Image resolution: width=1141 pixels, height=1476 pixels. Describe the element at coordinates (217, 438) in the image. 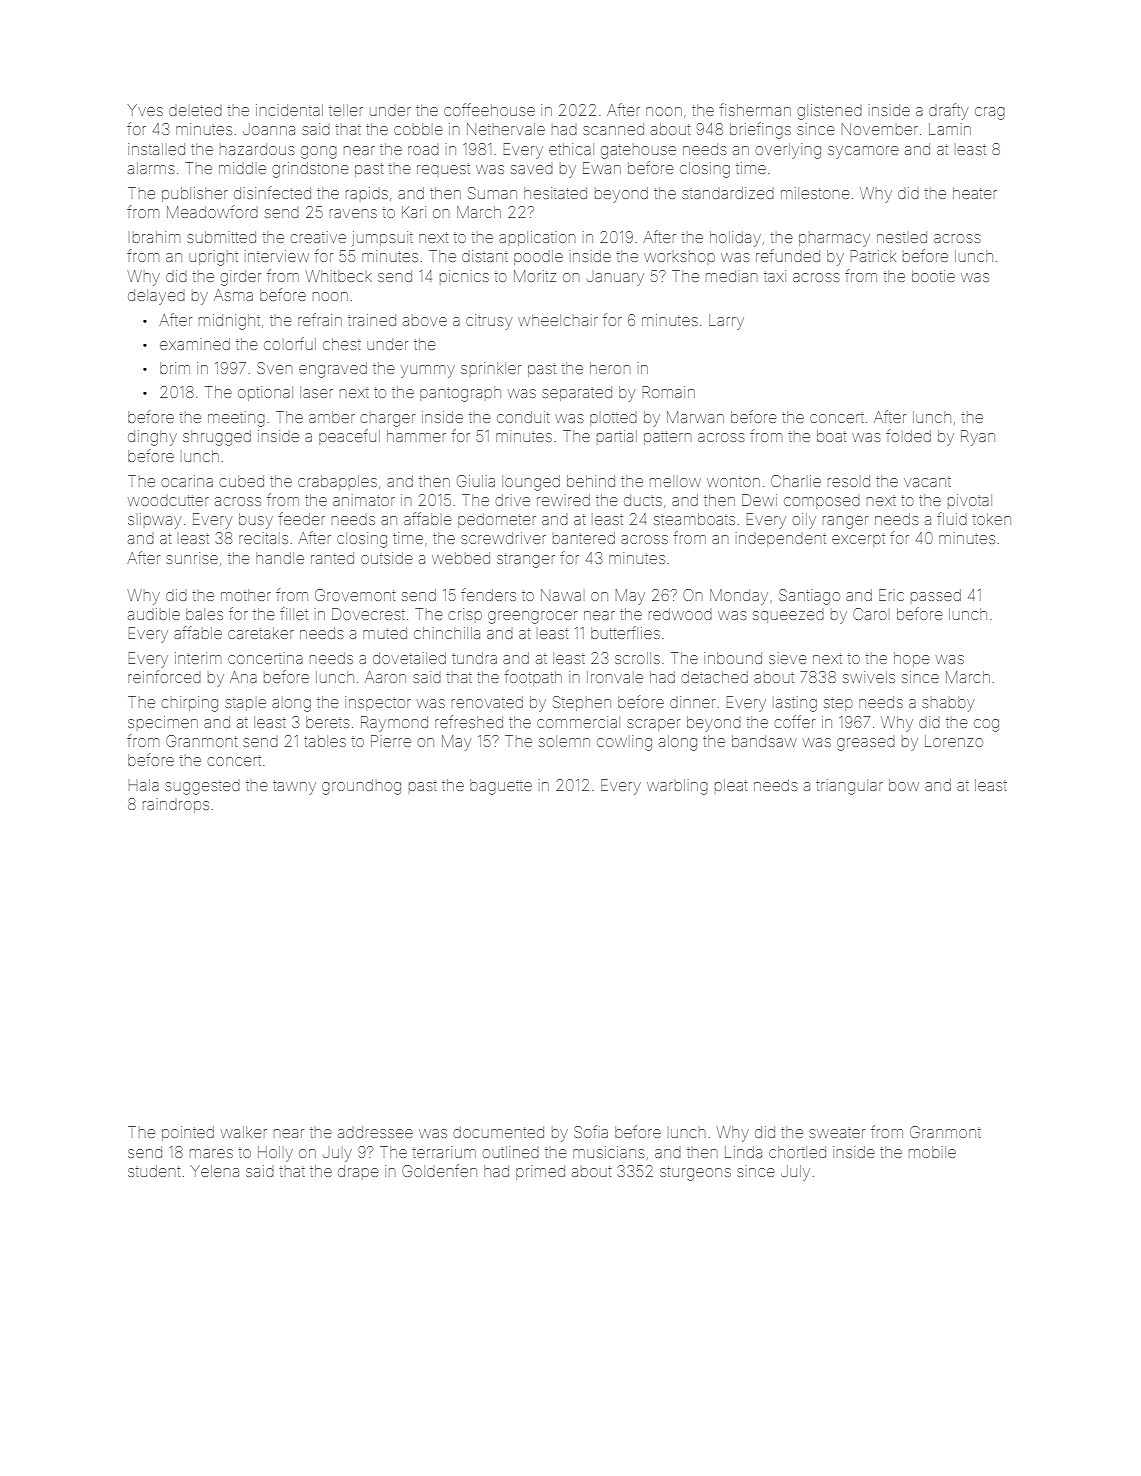

I see `shrugged` at that location.
